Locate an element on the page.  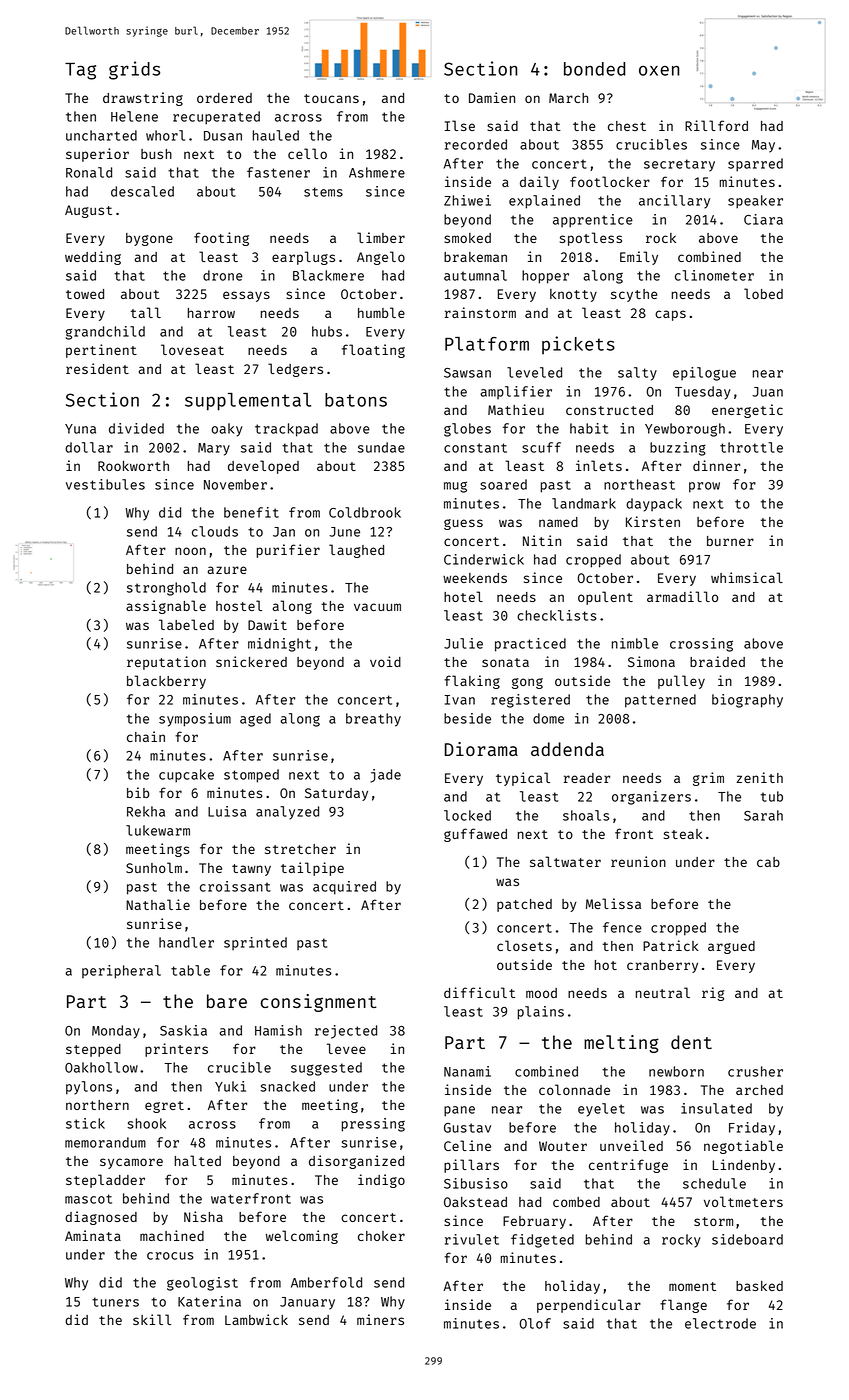
constructed is located at coordinates (609, 410).
